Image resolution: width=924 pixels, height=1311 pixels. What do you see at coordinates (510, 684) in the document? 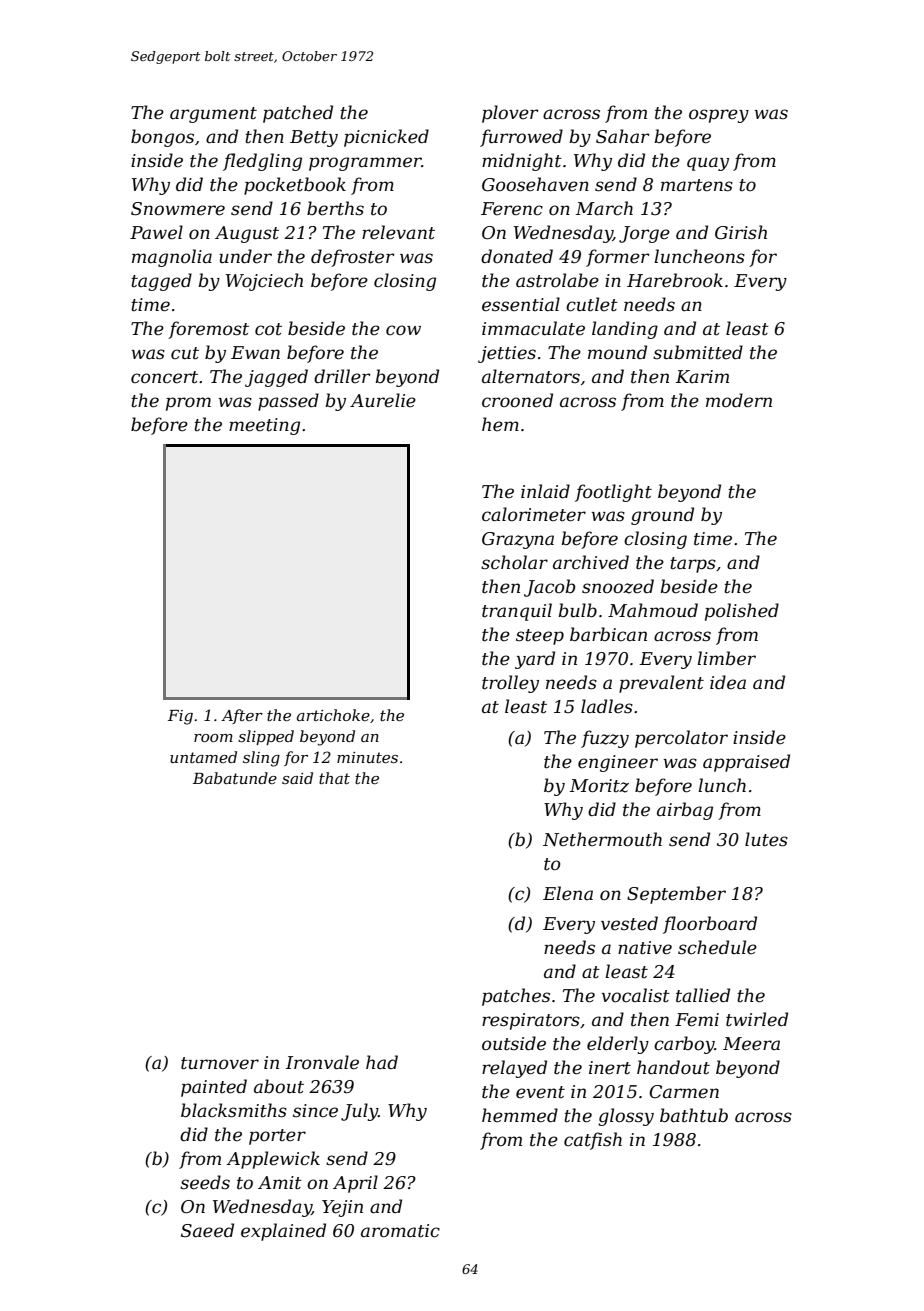
I see `trolley` at bounding box center [510, 684].
